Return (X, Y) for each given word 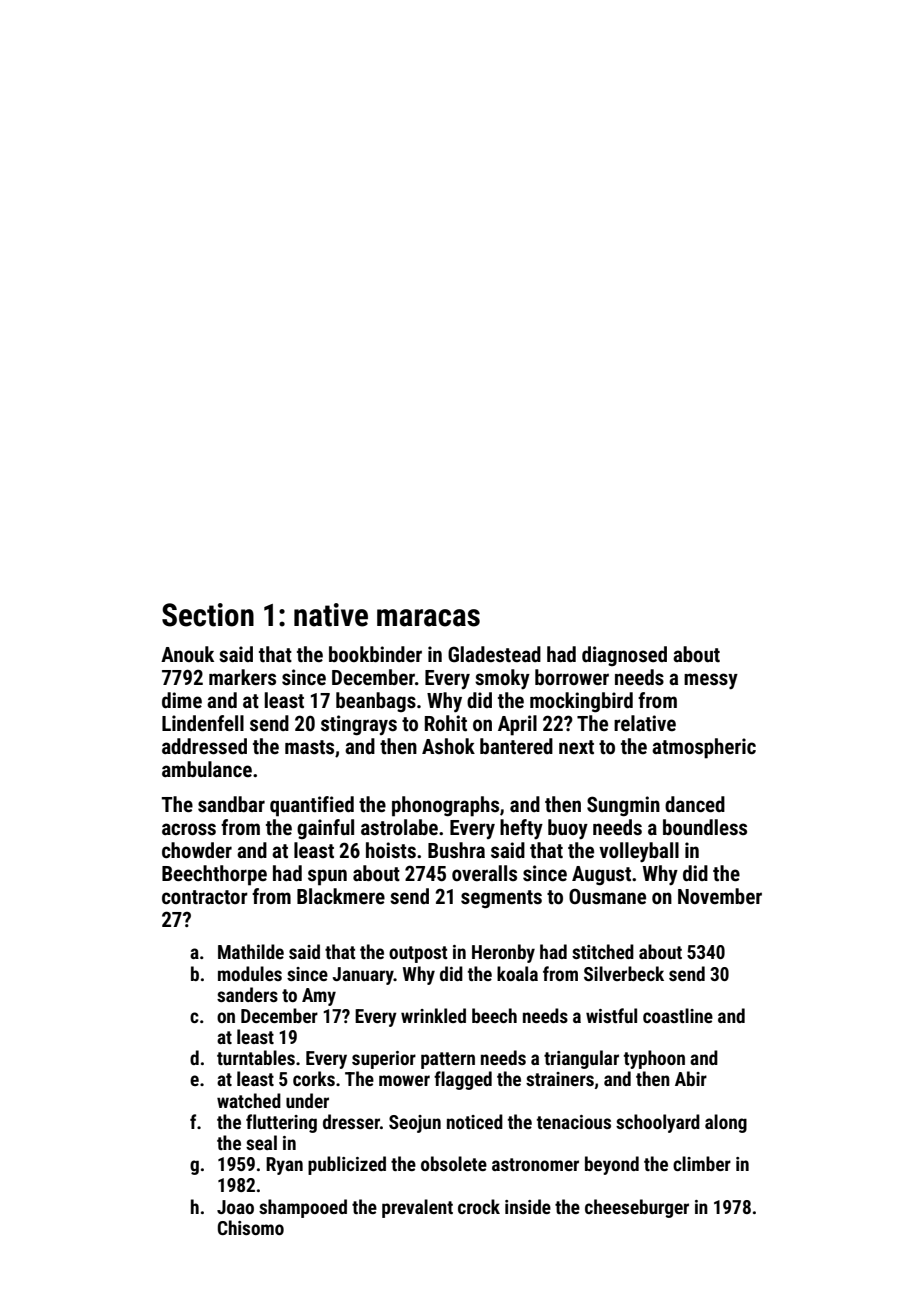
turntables (256, 1057)
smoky (502, 679)
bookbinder (375, 654)
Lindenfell (203, 723)
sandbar (231, 804)
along (726, 1123)
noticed (475, 1121)
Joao (235, 1207)
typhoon (654, 1059)
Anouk (187, 654)
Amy (319, 997)
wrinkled (433, 1015)
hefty (521, 829)
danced (695, 804)
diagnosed (624, 656)
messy (711, 681)
